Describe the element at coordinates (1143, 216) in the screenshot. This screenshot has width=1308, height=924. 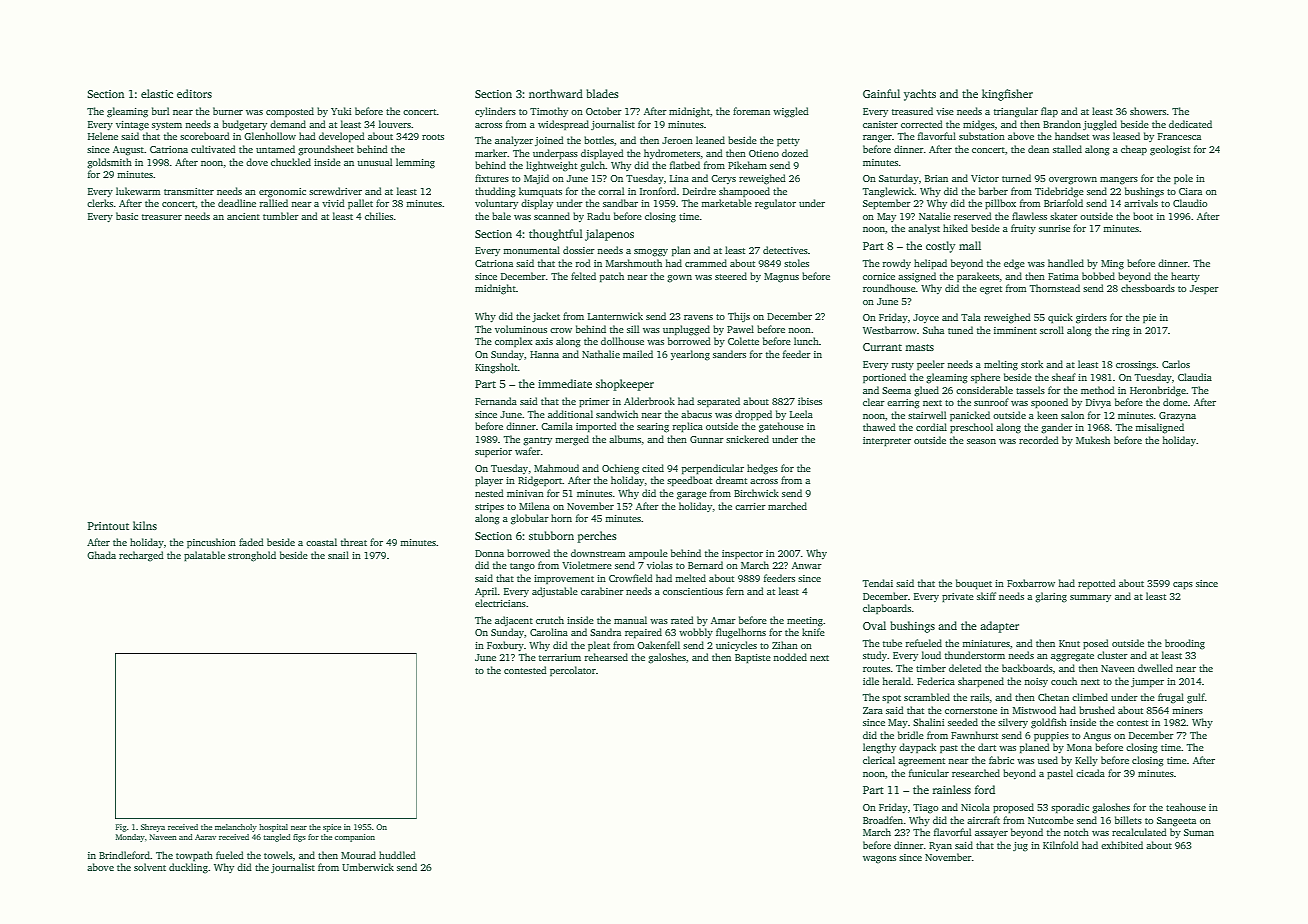
I see `boot` at that location.
